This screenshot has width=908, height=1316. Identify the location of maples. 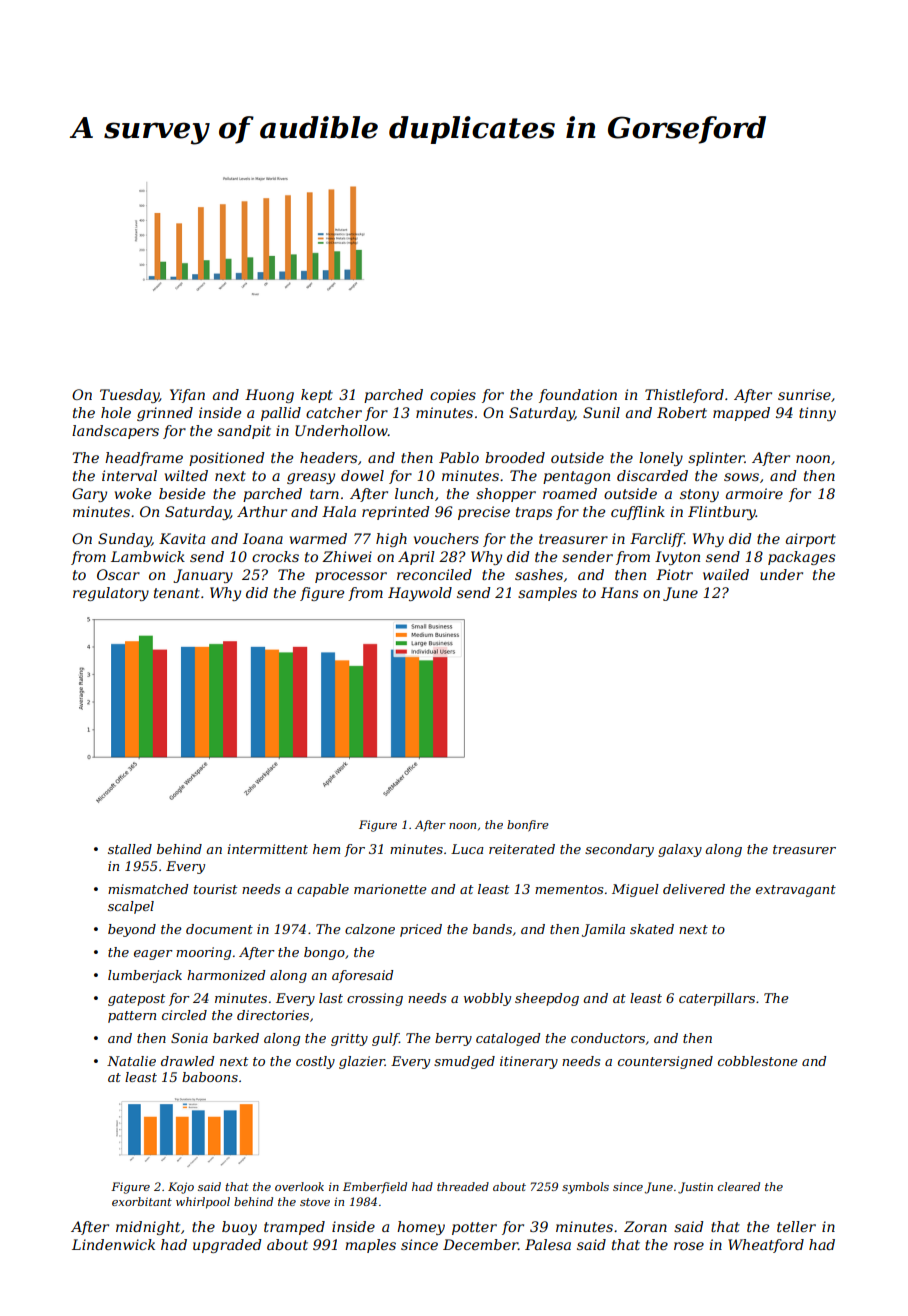
(370, 1246).
